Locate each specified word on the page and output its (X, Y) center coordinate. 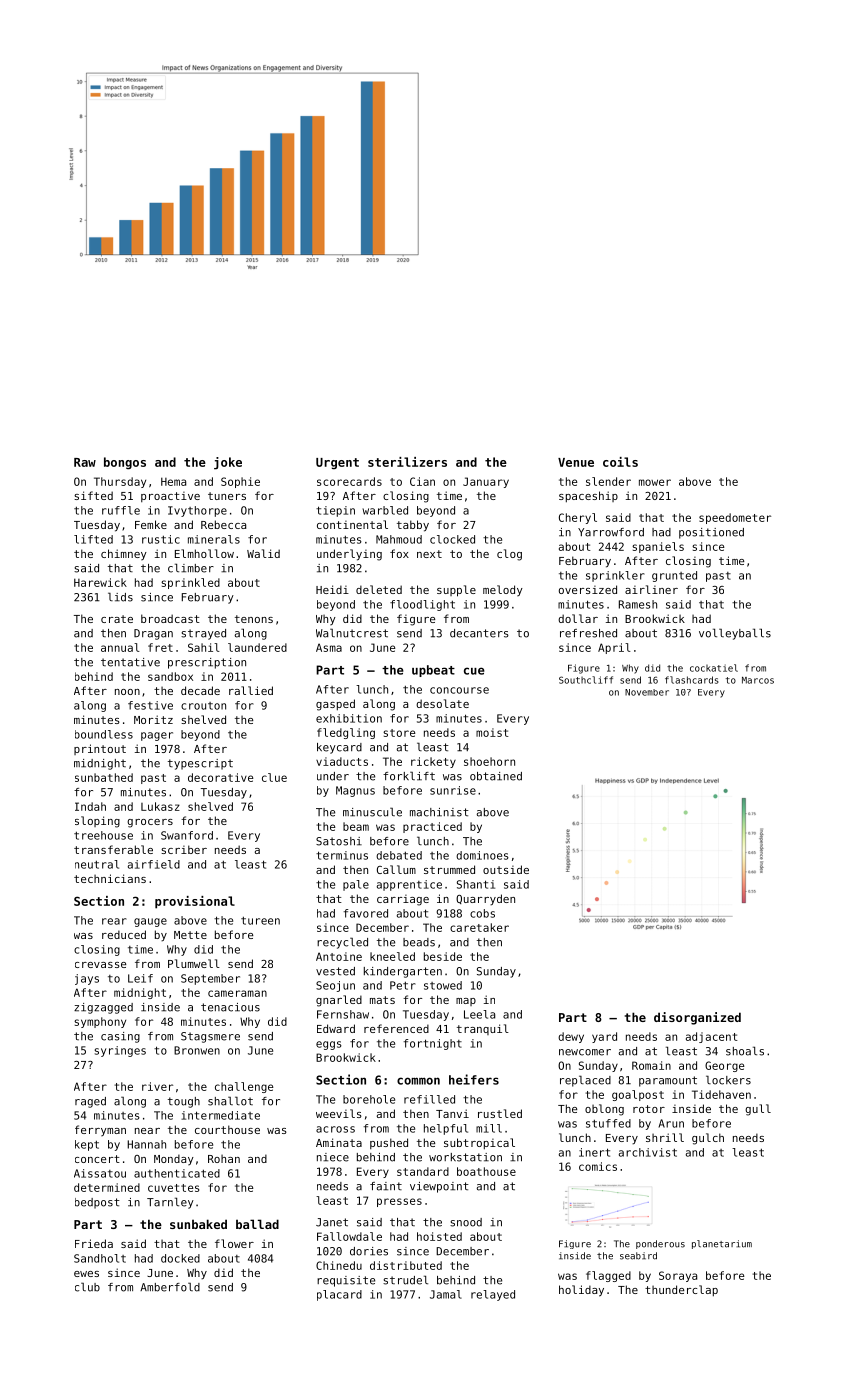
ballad (257, 1224)
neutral (97, 864)
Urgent (337, 463)
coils (620, 462)
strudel (405, 1280)
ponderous (660, 1244)
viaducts (342, 761)
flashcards (692, 680)
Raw (85, 462)
